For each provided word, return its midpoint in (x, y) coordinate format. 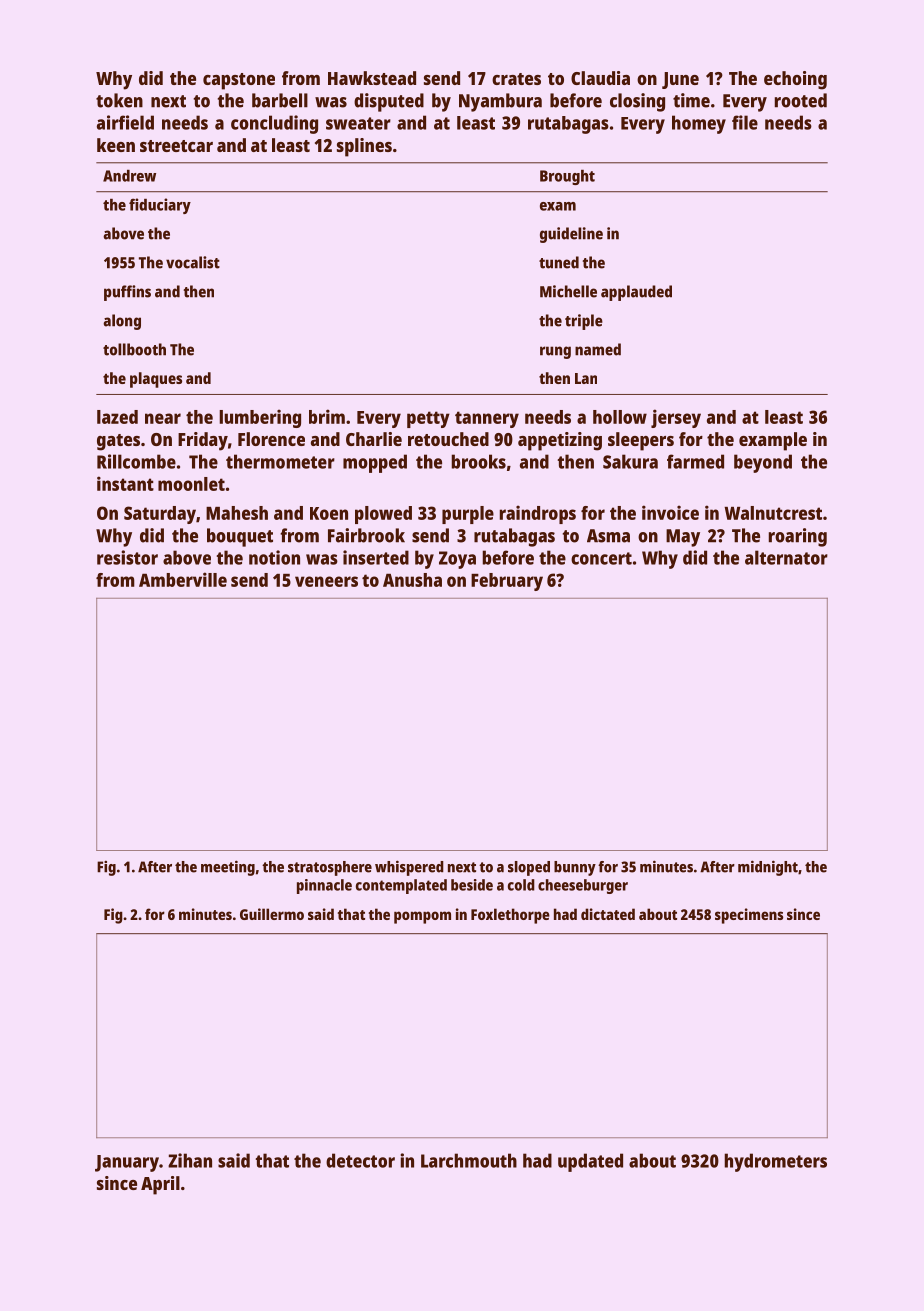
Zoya (457, 560)
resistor (127, 557)
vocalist (193, 262)
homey (699, 124)
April (160, 1185)
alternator (786, 557)
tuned (559, 262)
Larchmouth (469, 1160)
